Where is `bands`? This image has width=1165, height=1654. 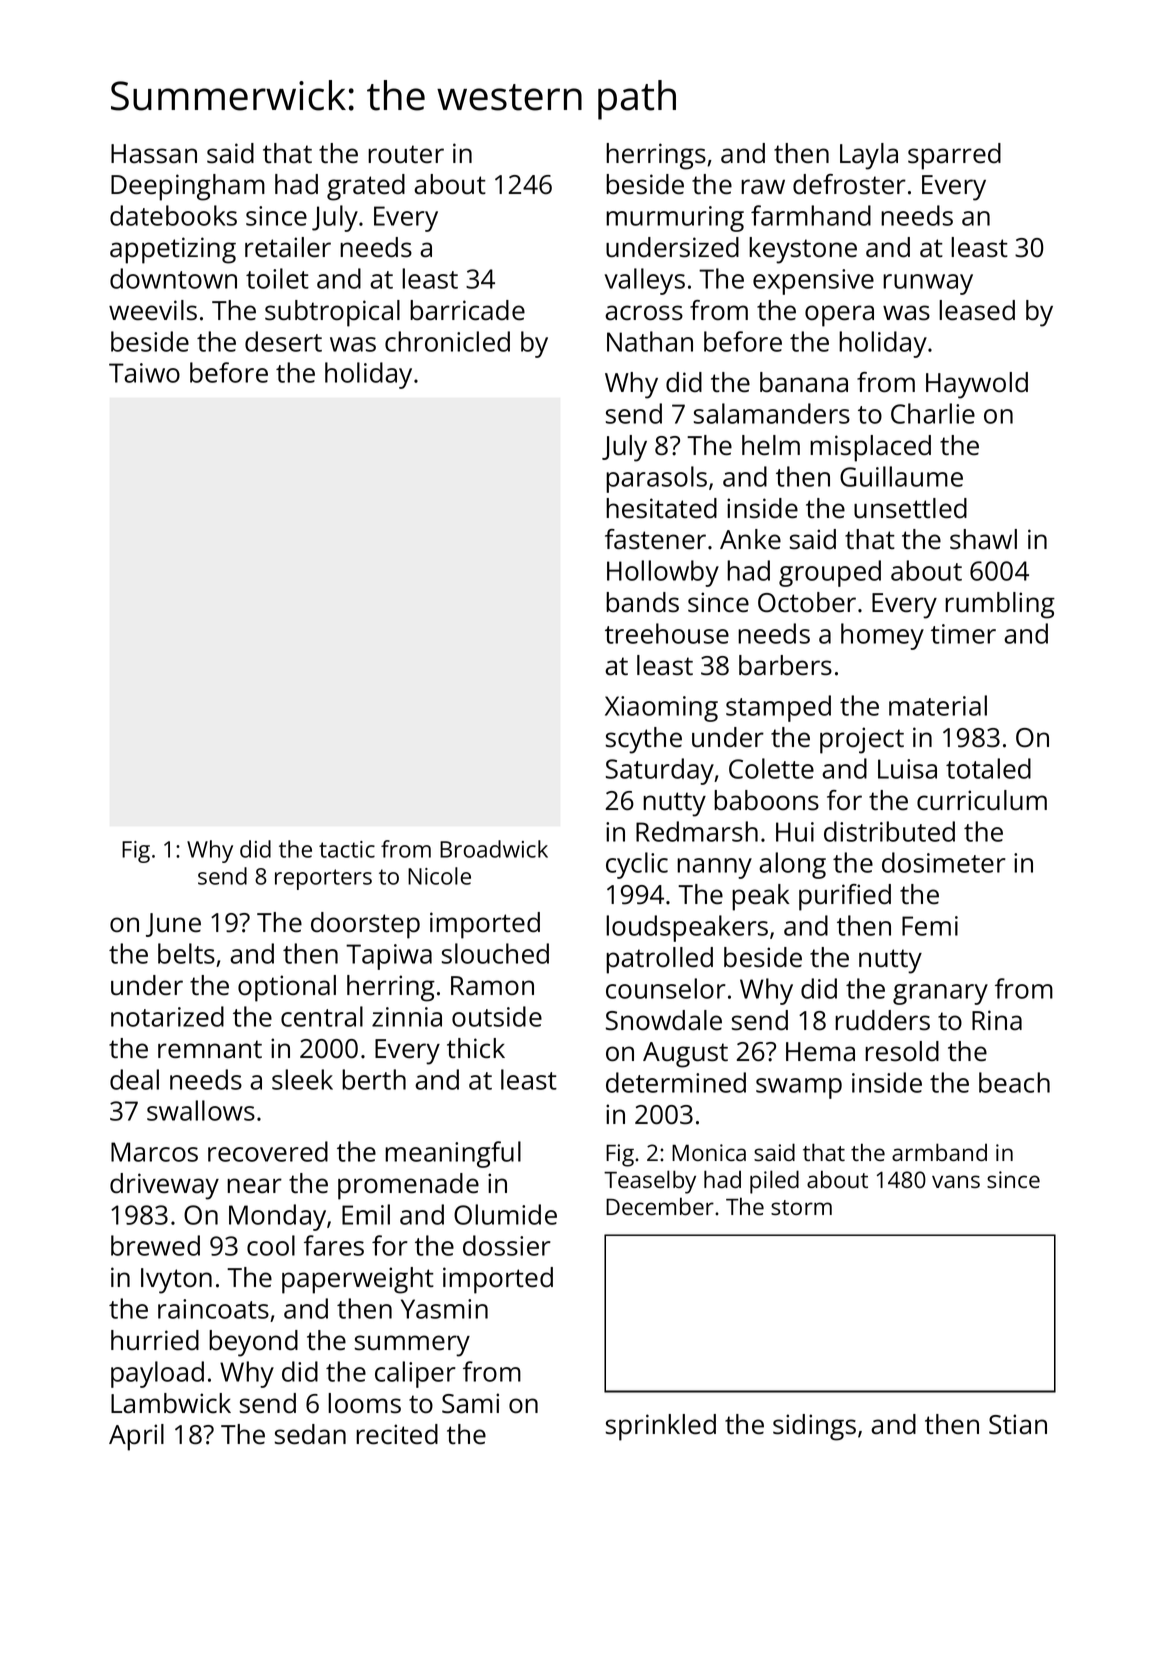 bands is located at coordinates (642, 602).
